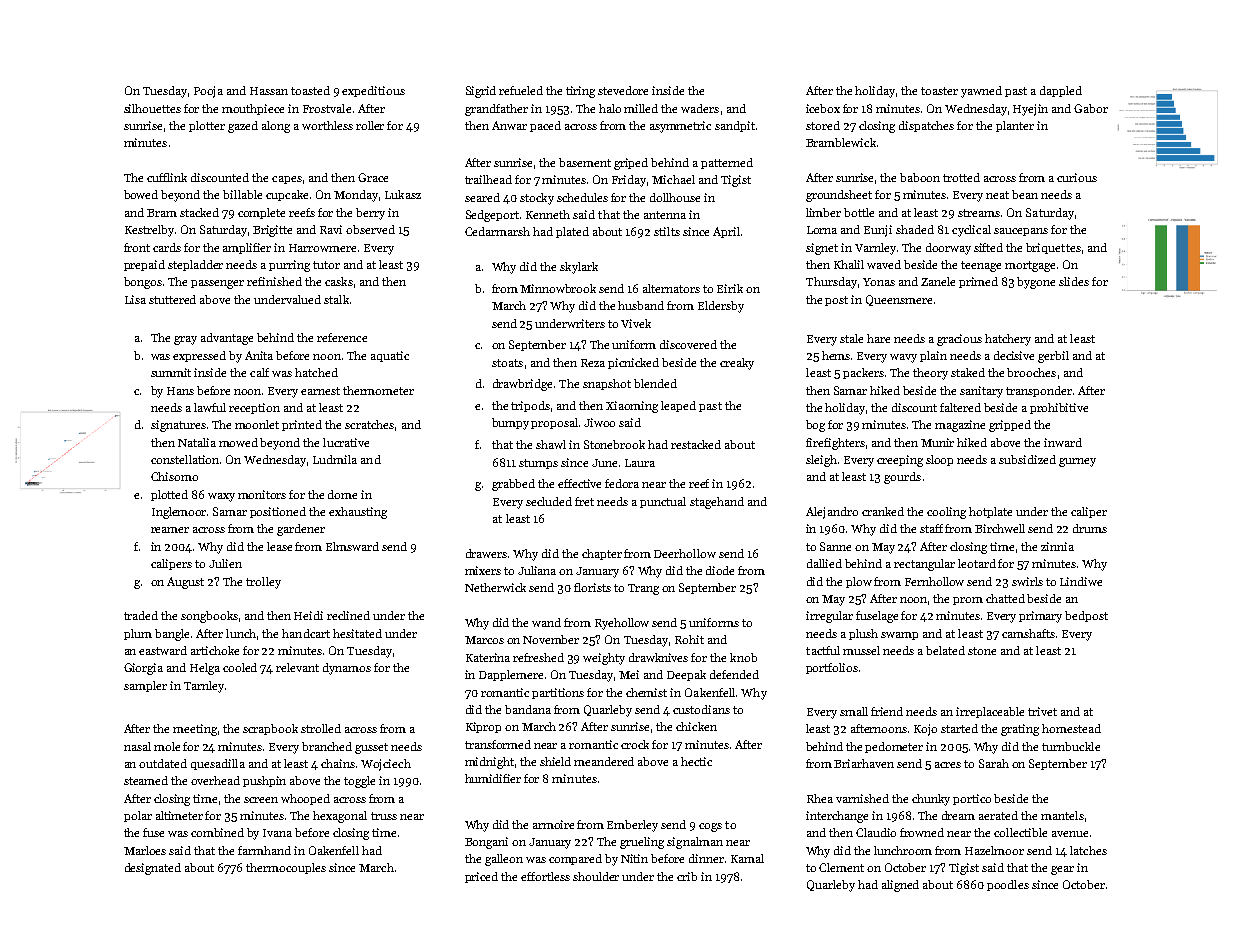 This document has width=1233, height=952. Describe the element at coordinates (721, 307) in the document. I see `Eldersby` at that location.
